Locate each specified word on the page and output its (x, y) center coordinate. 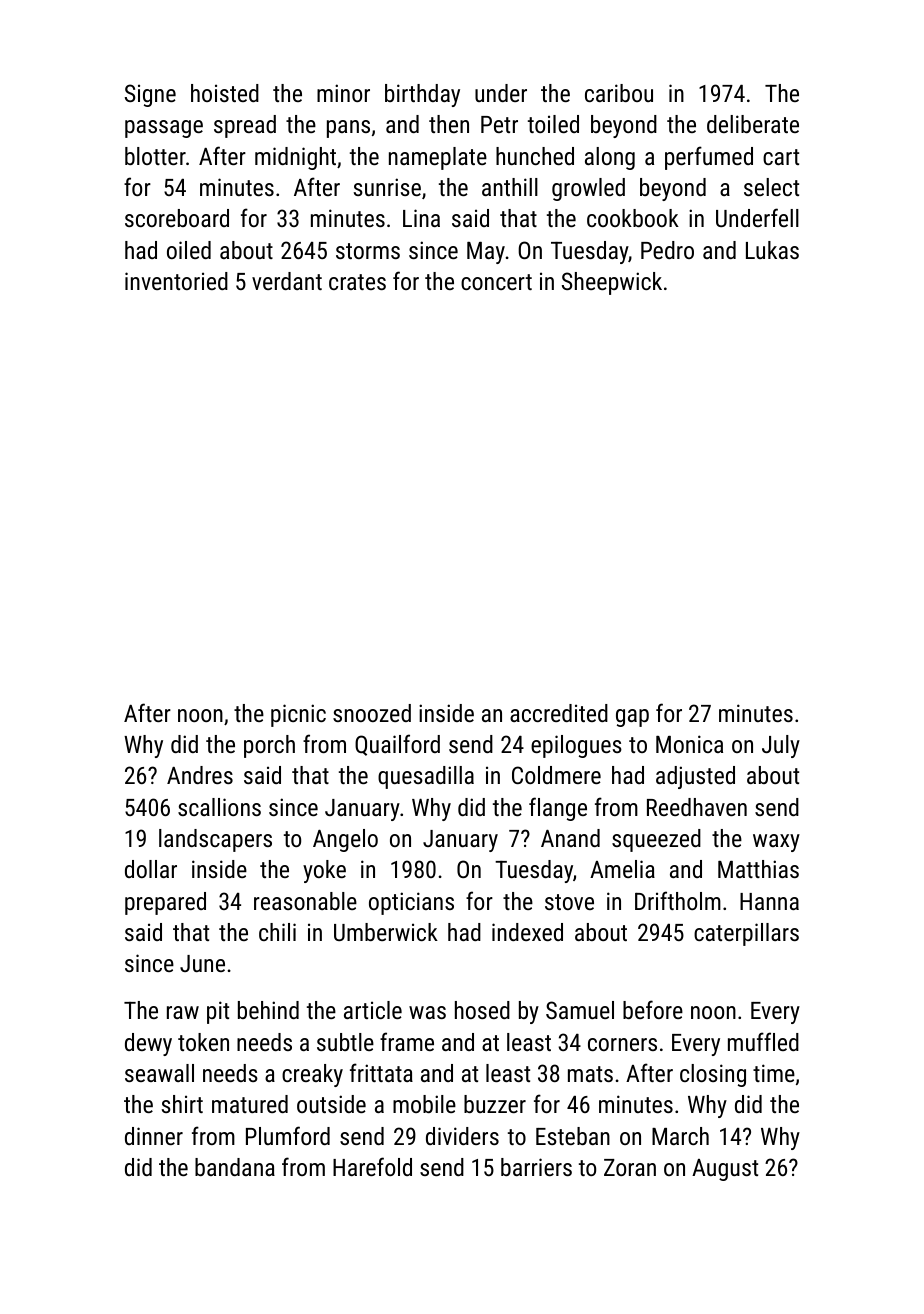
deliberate (753, 124)
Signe (150, 95)
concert (496, 282)
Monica (689, 744)
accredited (559, 713)
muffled (763, 1041)
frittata (381, 1072)
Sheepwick (612, 283)
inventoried (176, 281)
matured (250, 1104)
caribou (619, 93)
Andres (200, 775)
